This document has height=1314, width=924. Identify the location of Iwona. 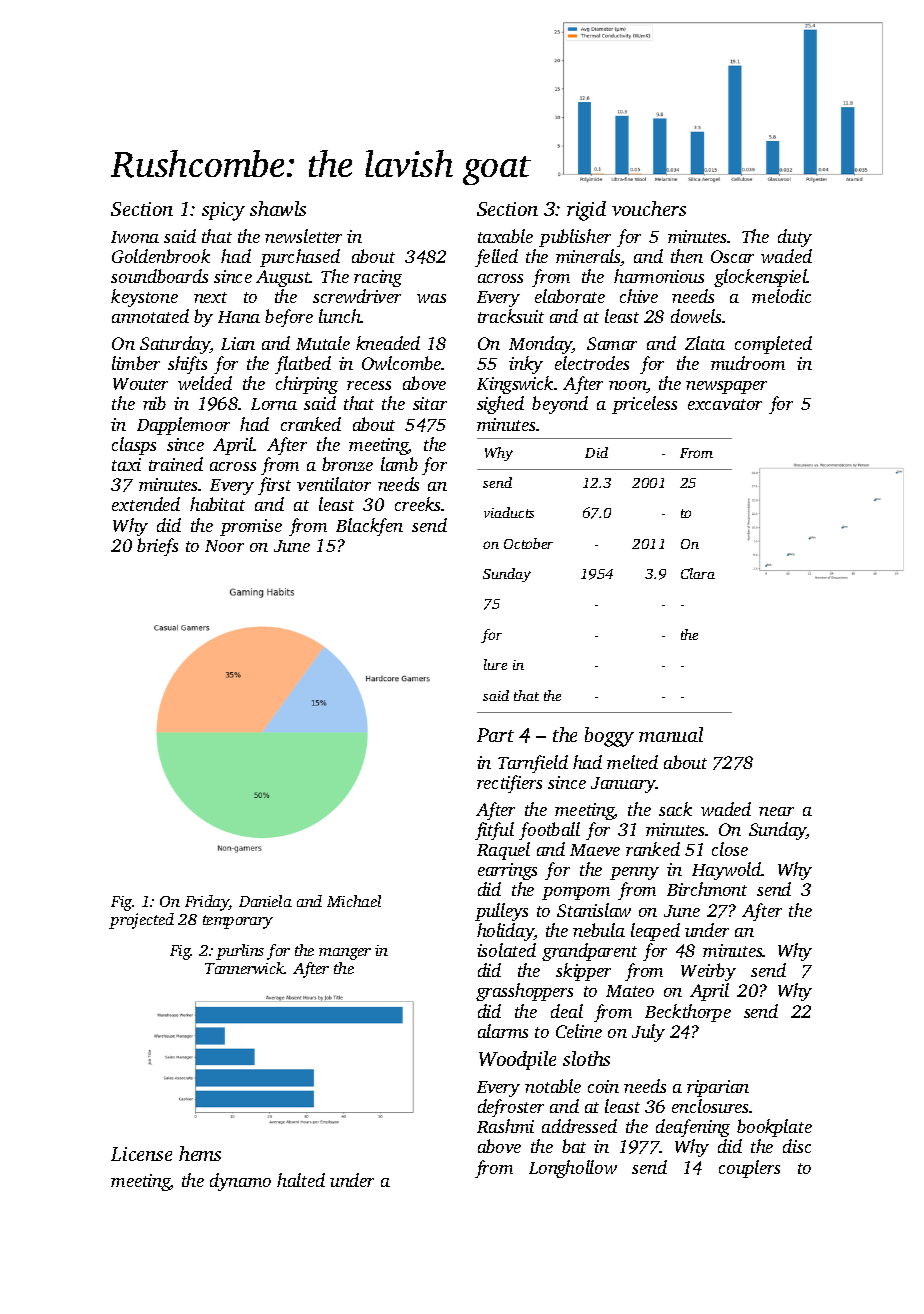
(135, 237).
